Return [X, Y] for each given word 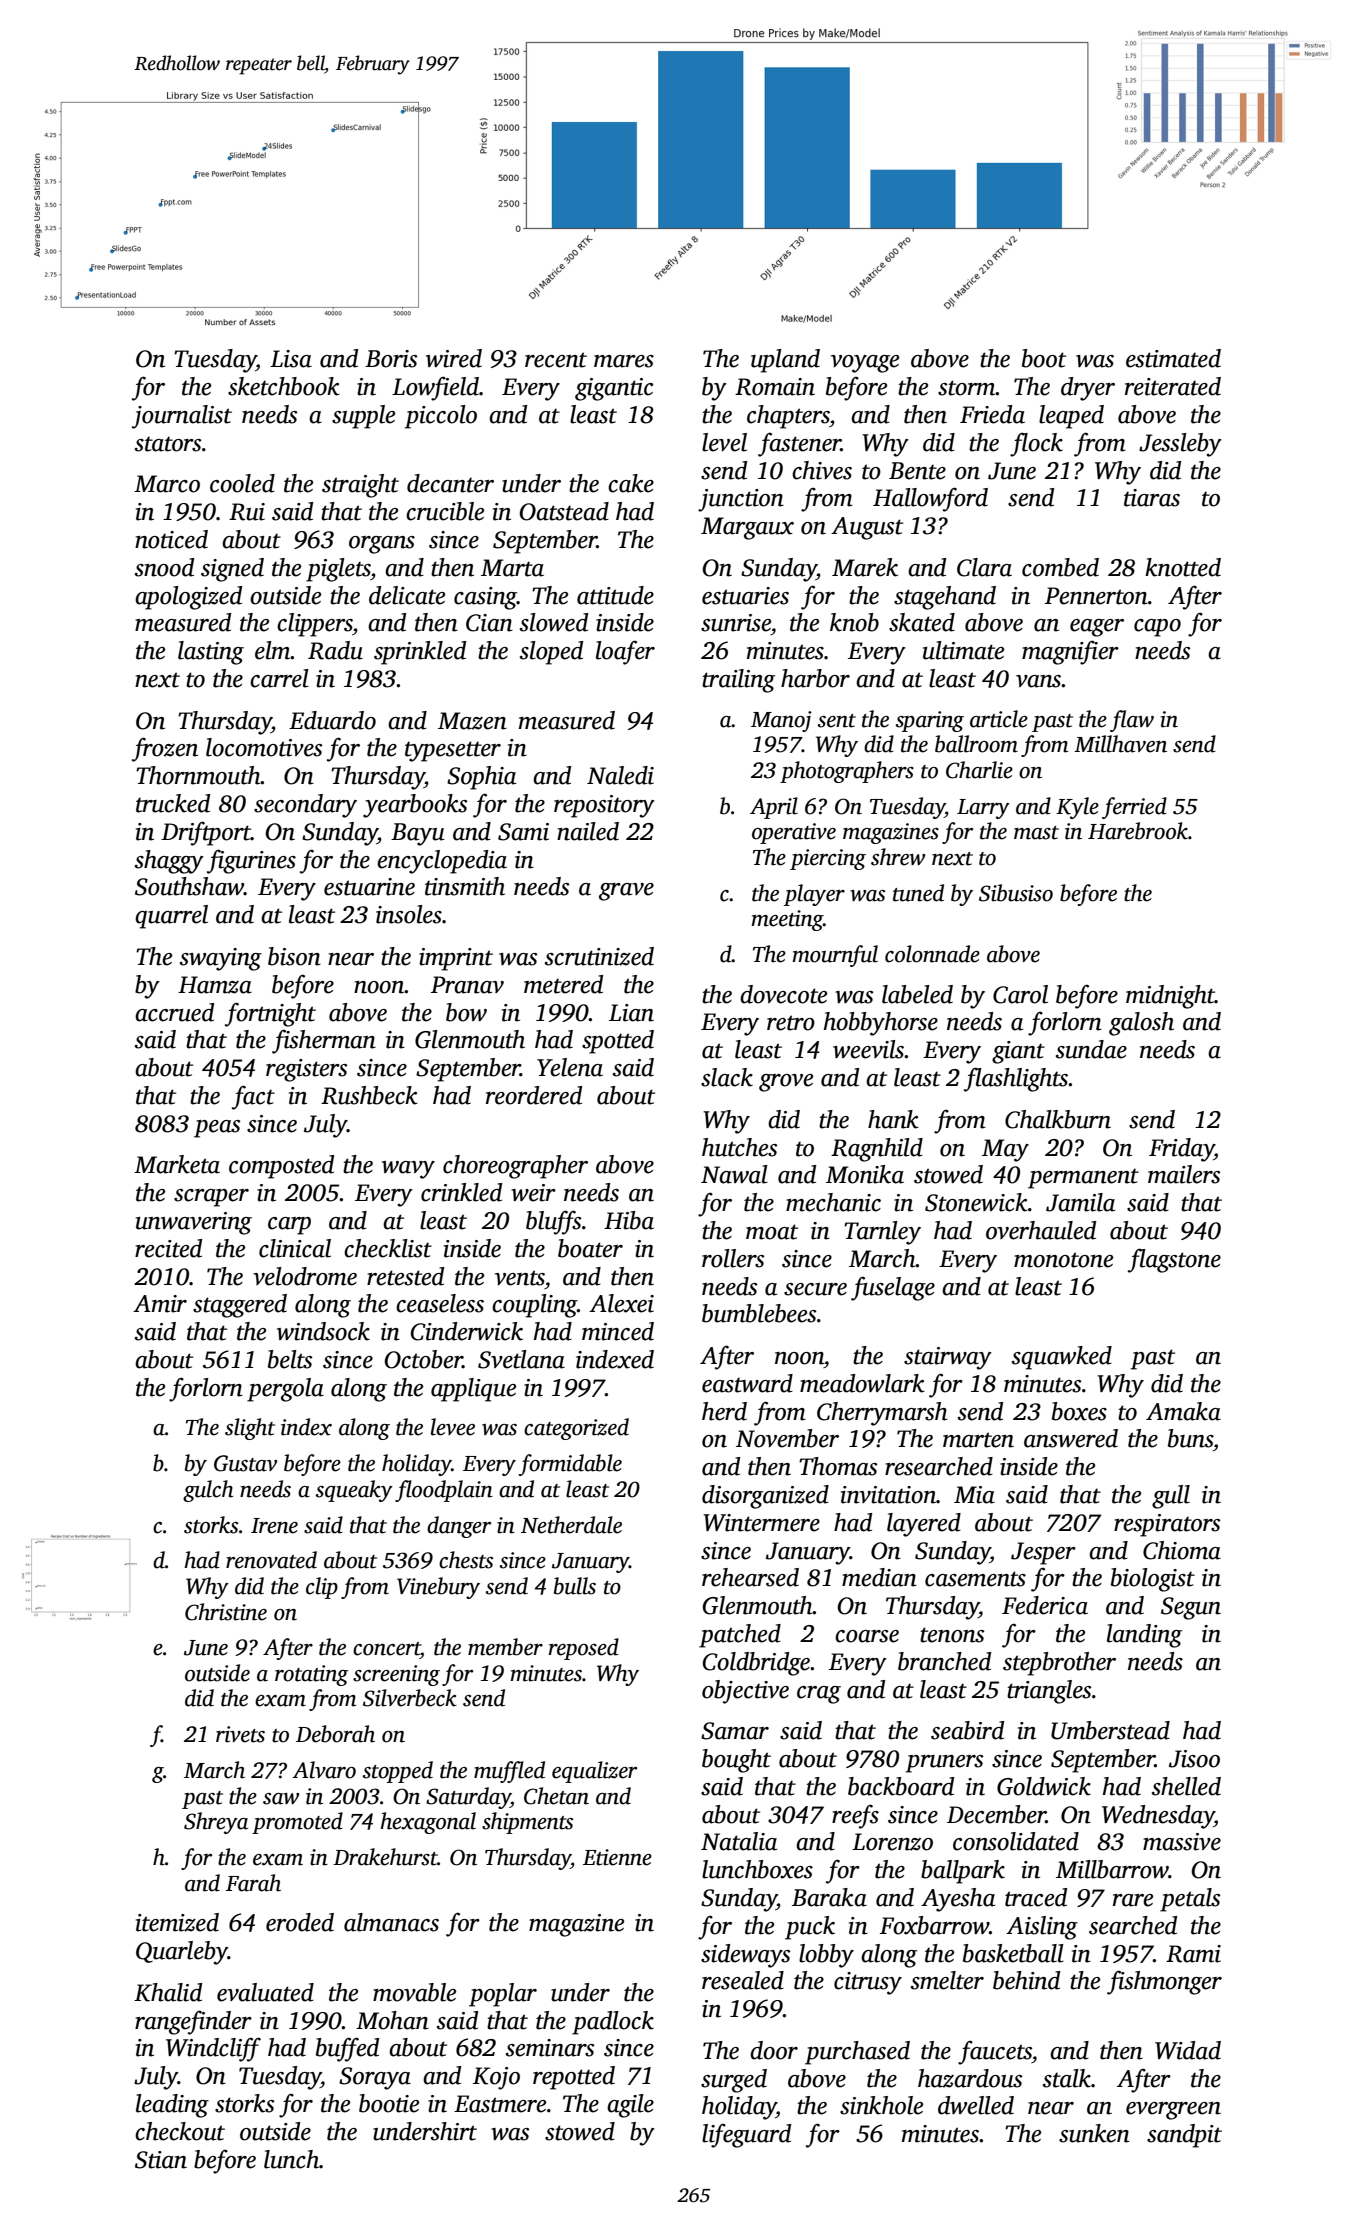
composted [281, 1167]
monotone [1063, 1260]
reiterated [1173, 386]
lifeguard [746, 2135]
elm [273, 650]
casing [485, 598]
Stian [161, 2160]
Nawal [734, 1174]
